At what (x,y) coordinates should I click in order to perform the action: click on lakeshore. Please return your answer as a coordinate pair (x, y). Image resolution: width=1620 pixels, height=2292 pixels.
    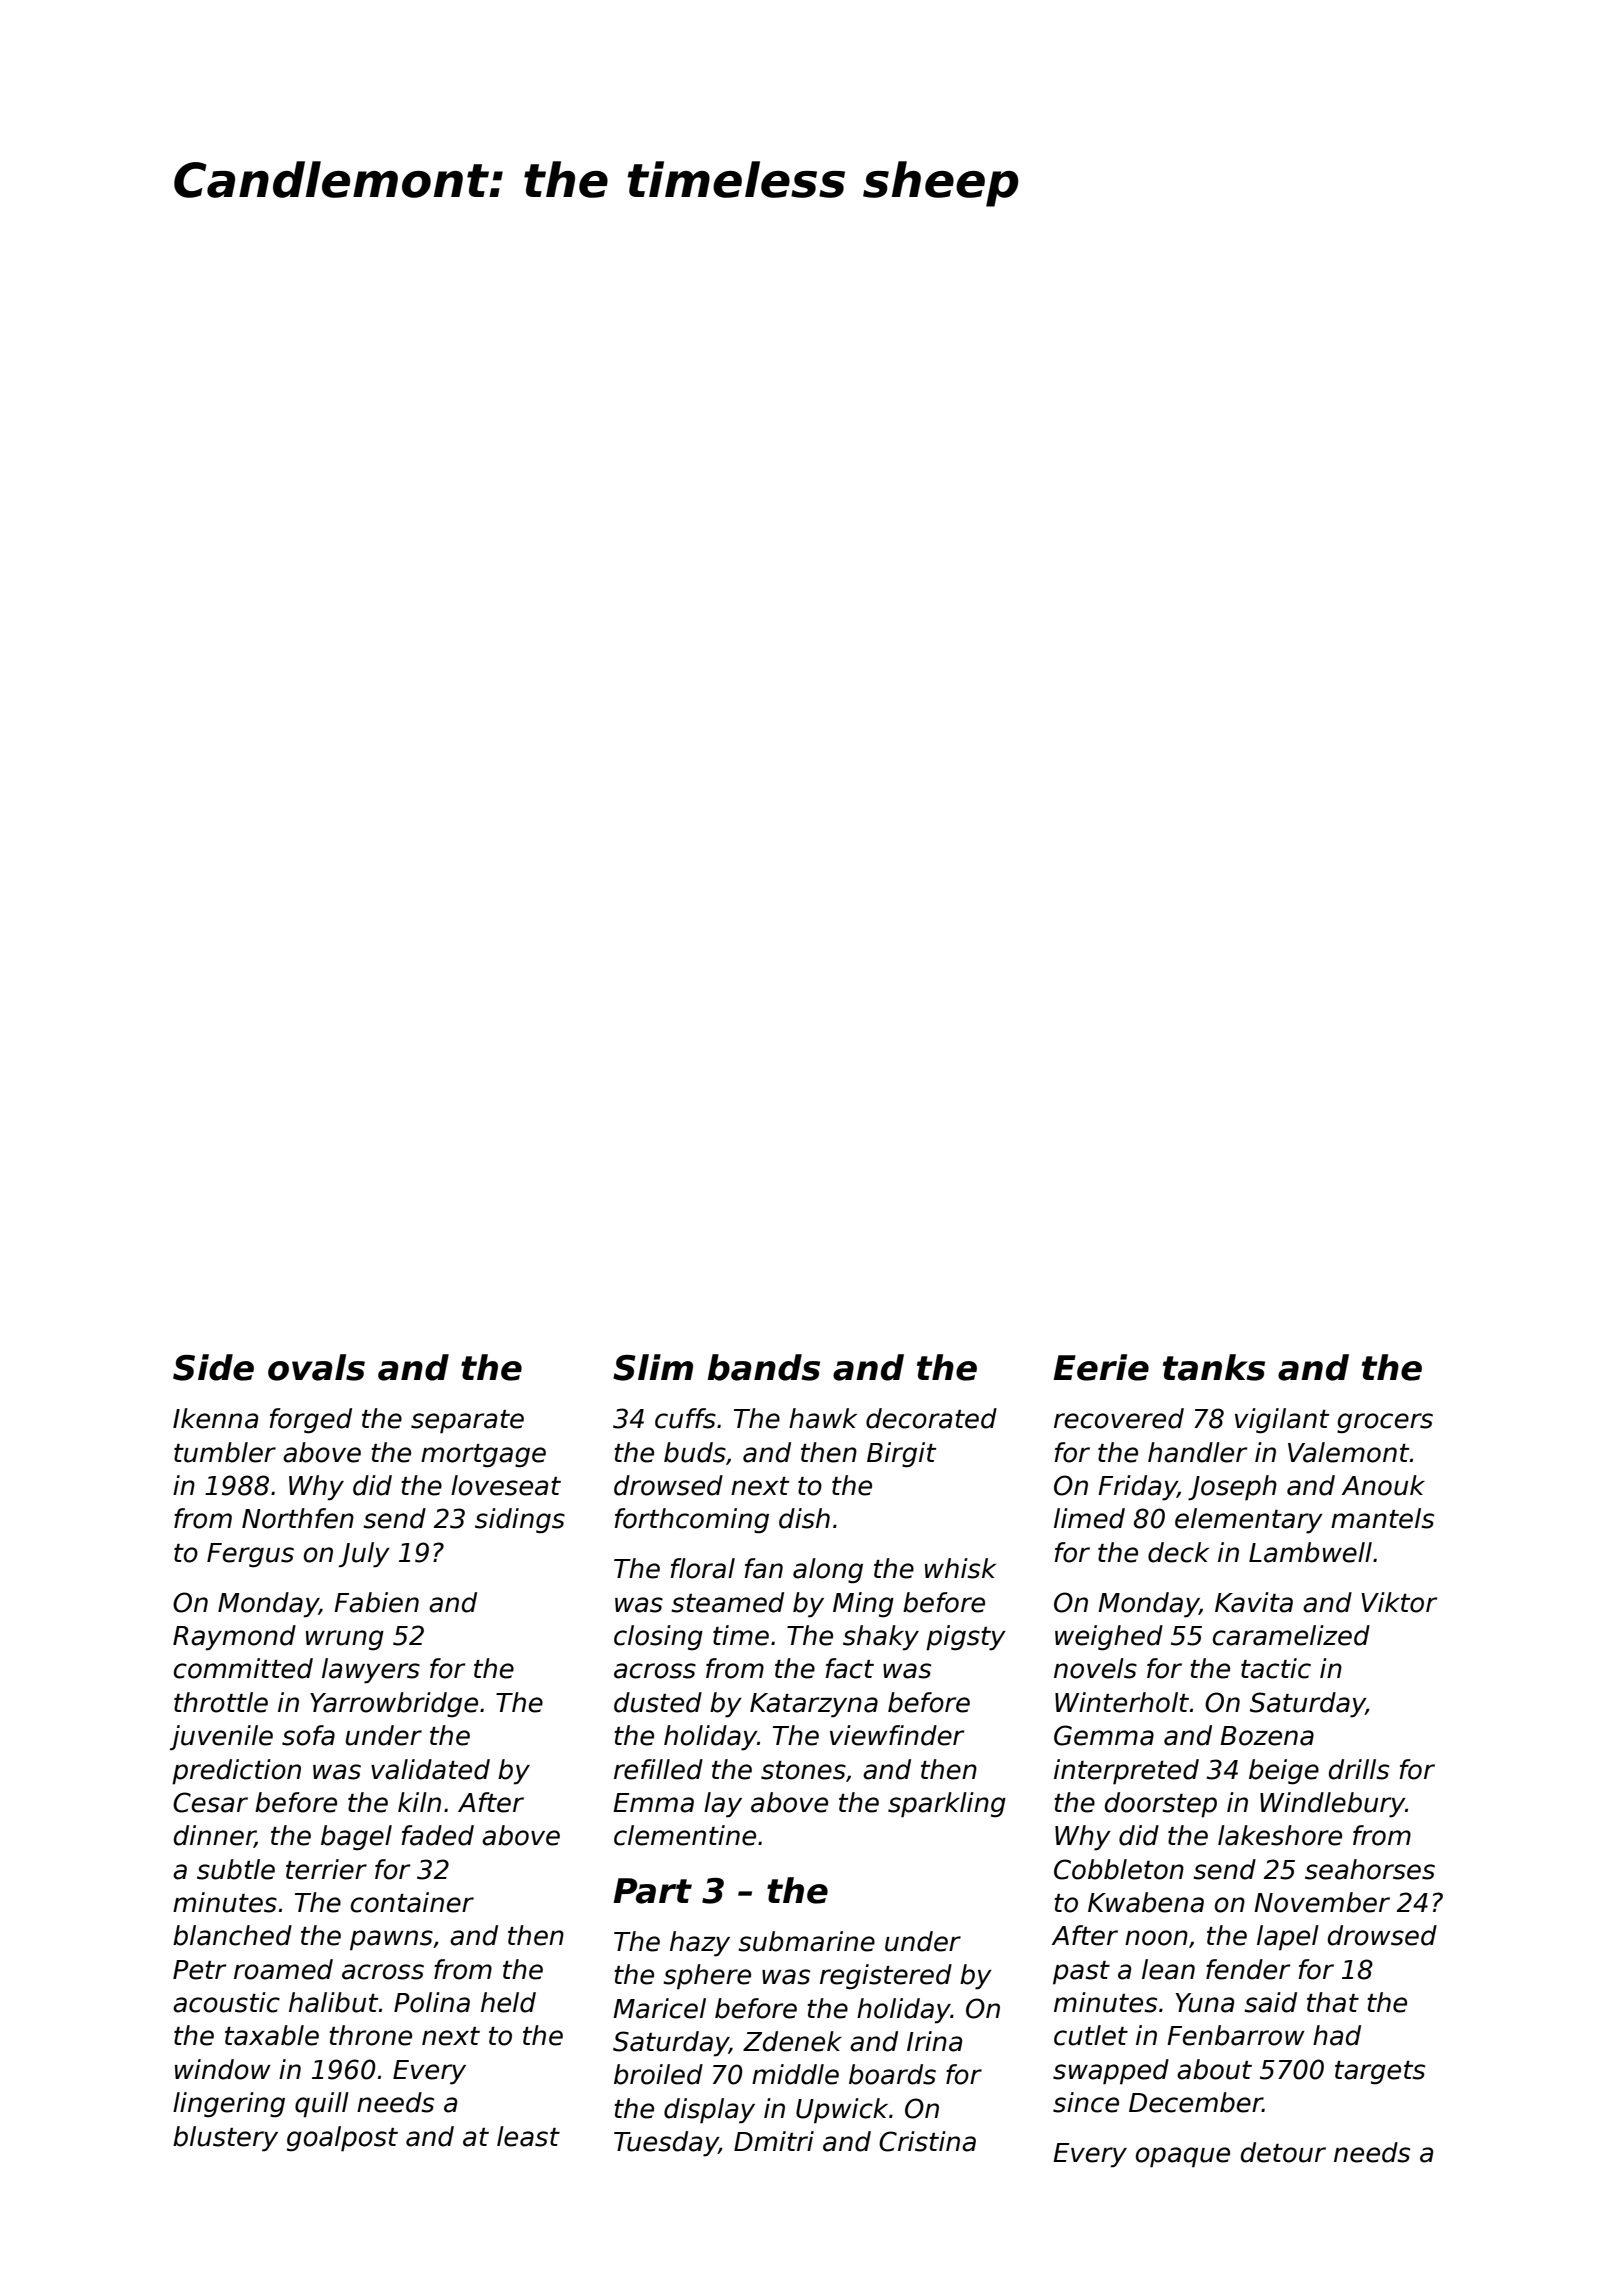
    Looking at the image, I should click on (1280, 1835).
